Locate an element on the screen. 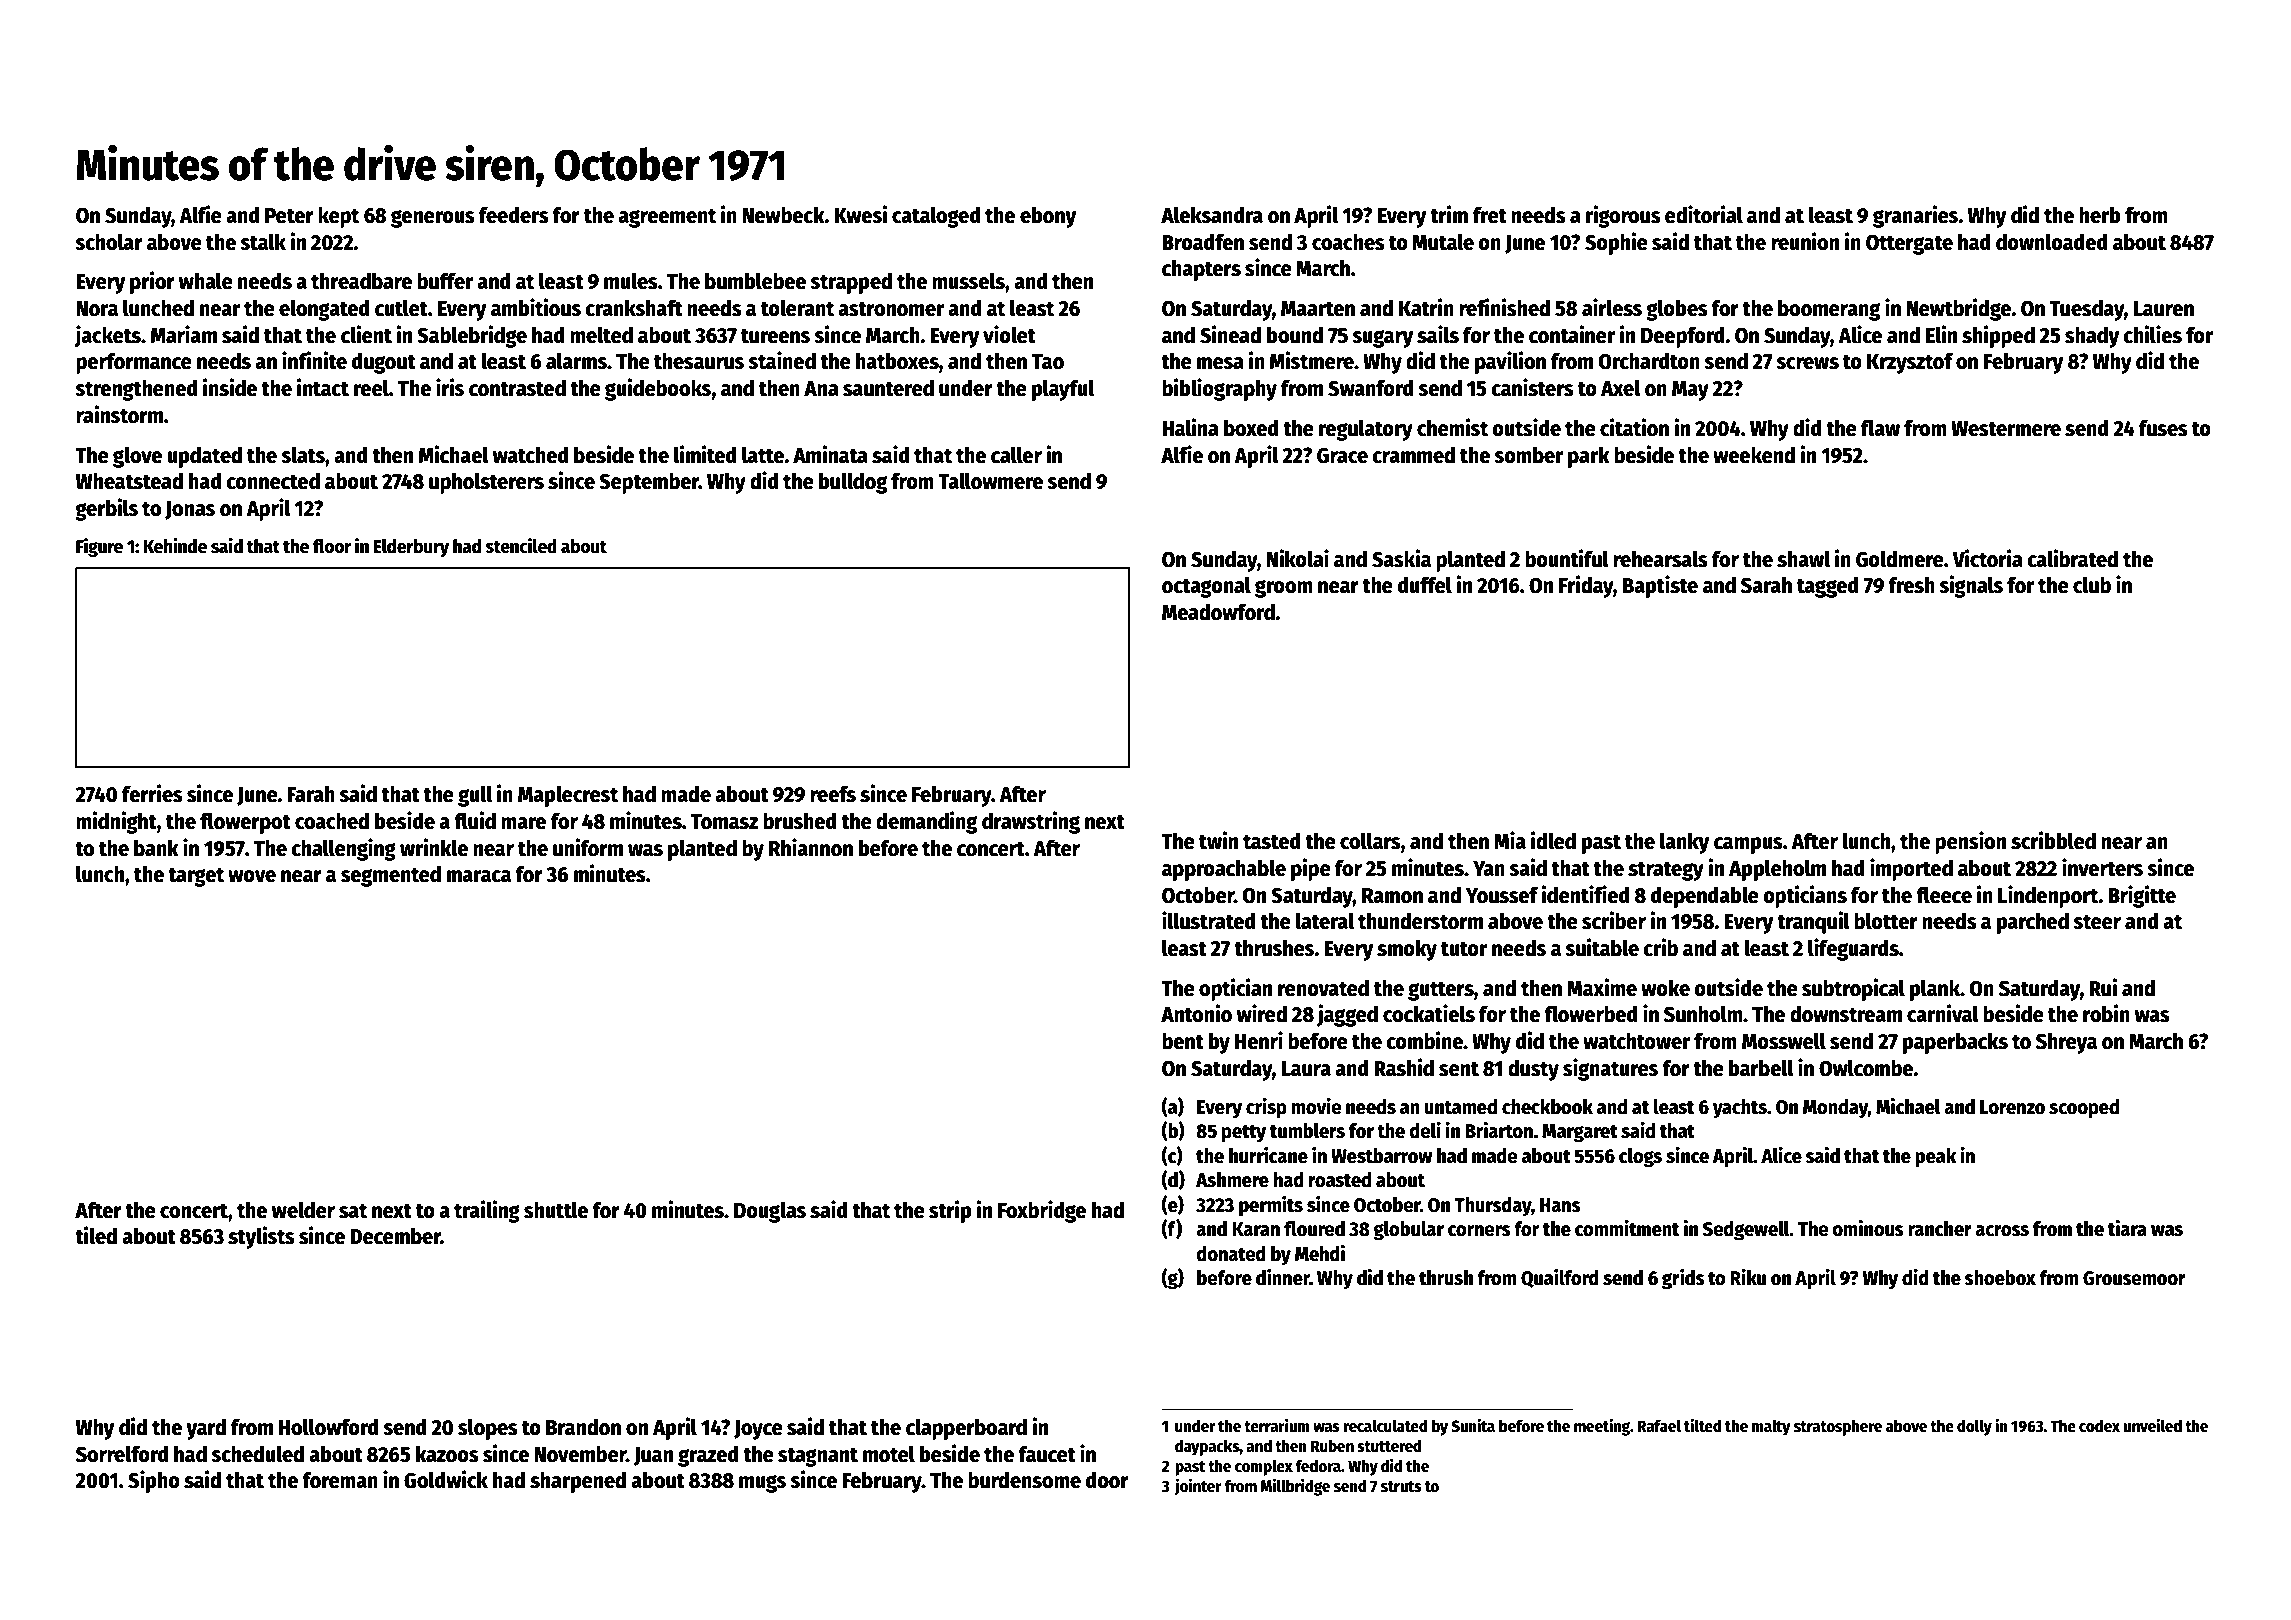  chapters is located at coordinates (1201, 270).
